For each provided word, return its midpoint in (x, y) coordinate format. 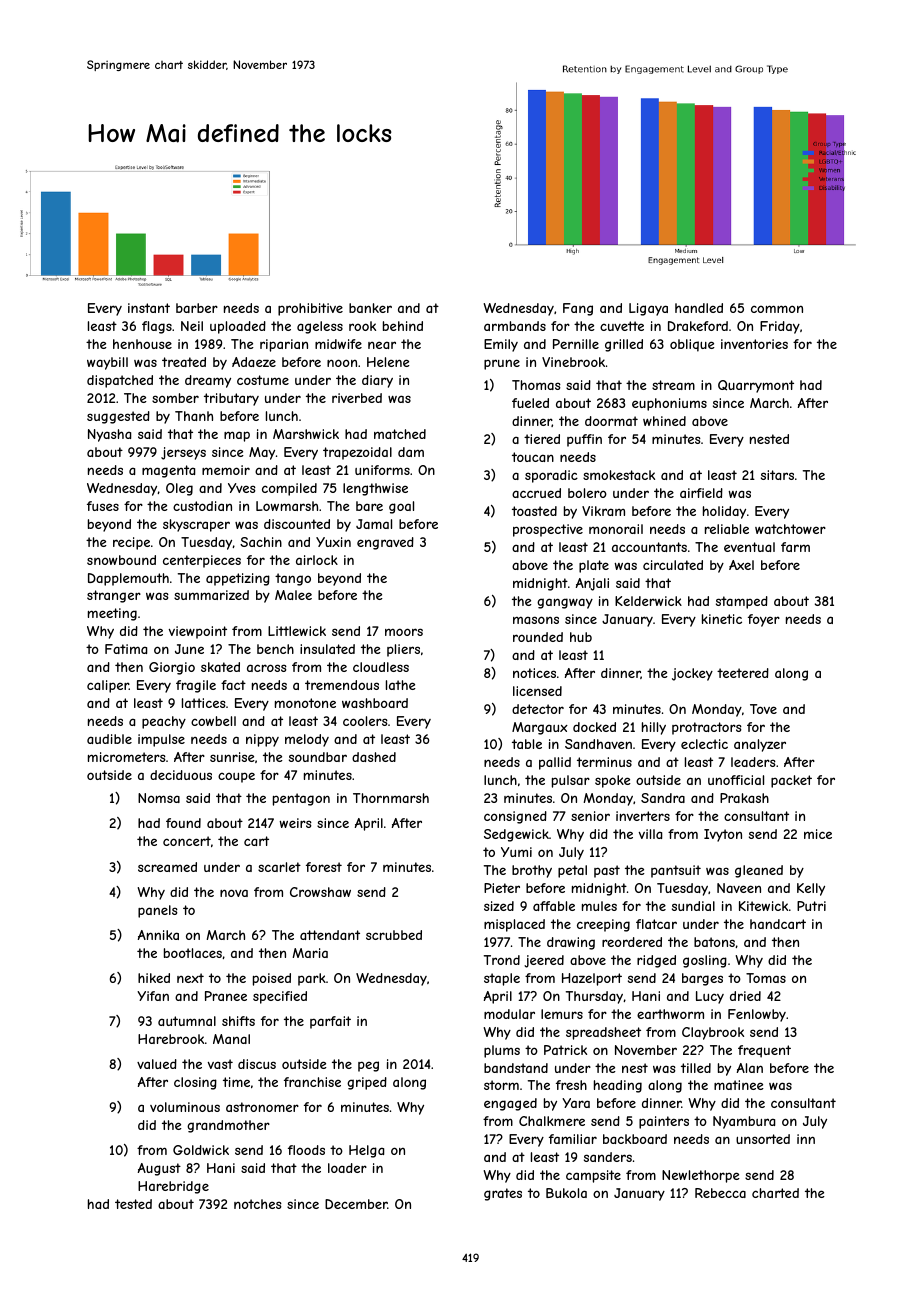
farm (795, 547)
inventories (754, 344)
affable (554, 906)
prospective (548, 530)
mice (818, 834)
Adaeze (254, 362)
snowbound (121, 560)
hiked (154, 978)
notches (258, 1204)
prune (502, 364)
